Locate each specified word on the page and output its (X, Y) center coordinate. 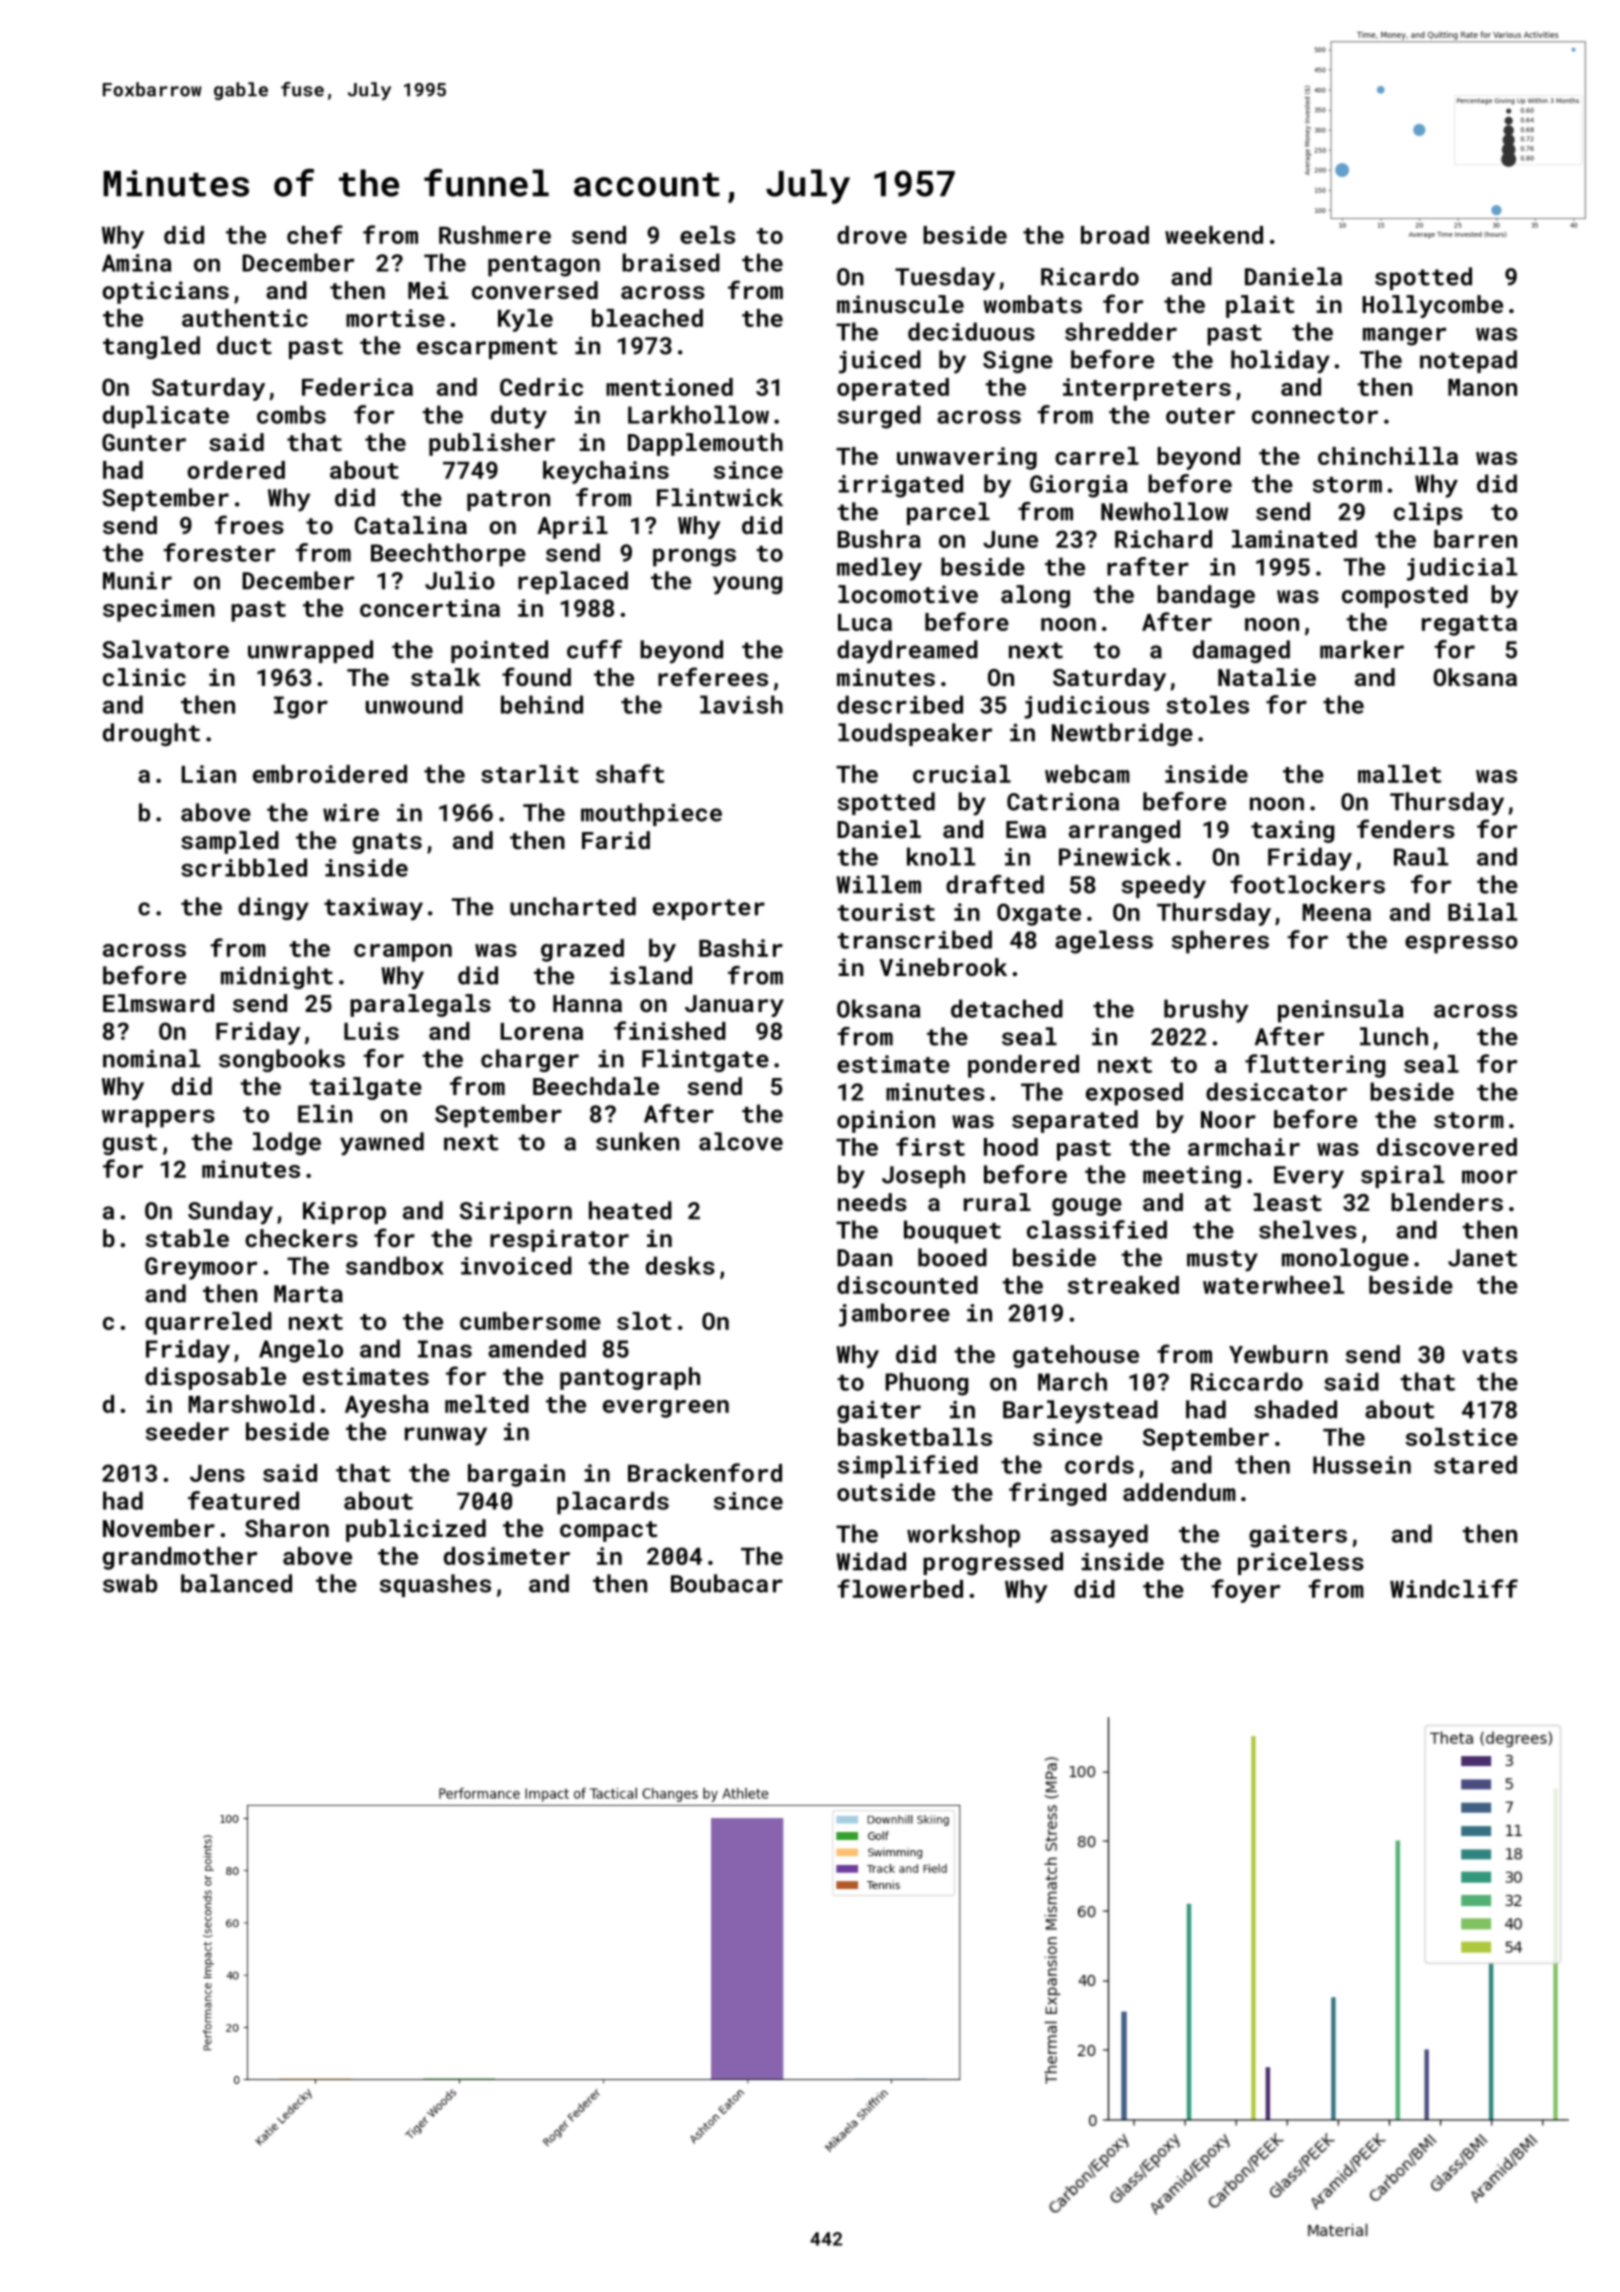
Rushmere (495, 235)
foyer (1245, 1591)
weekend (1214, 235)
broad (1115, 235)
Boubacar (727, 1583)
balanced (236, 1583)
